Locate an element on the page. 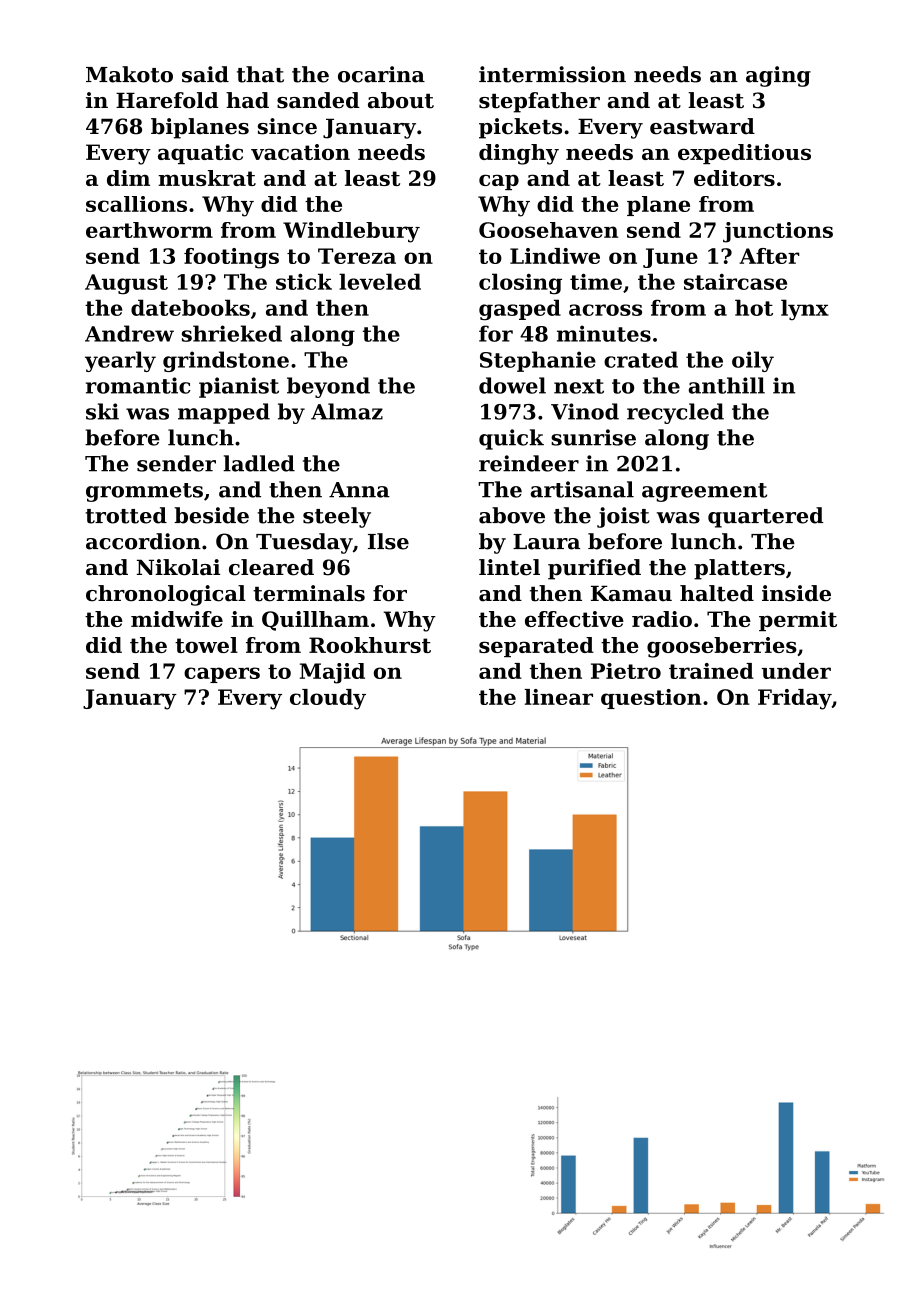  junctions is located at coordinates (778, 232).
